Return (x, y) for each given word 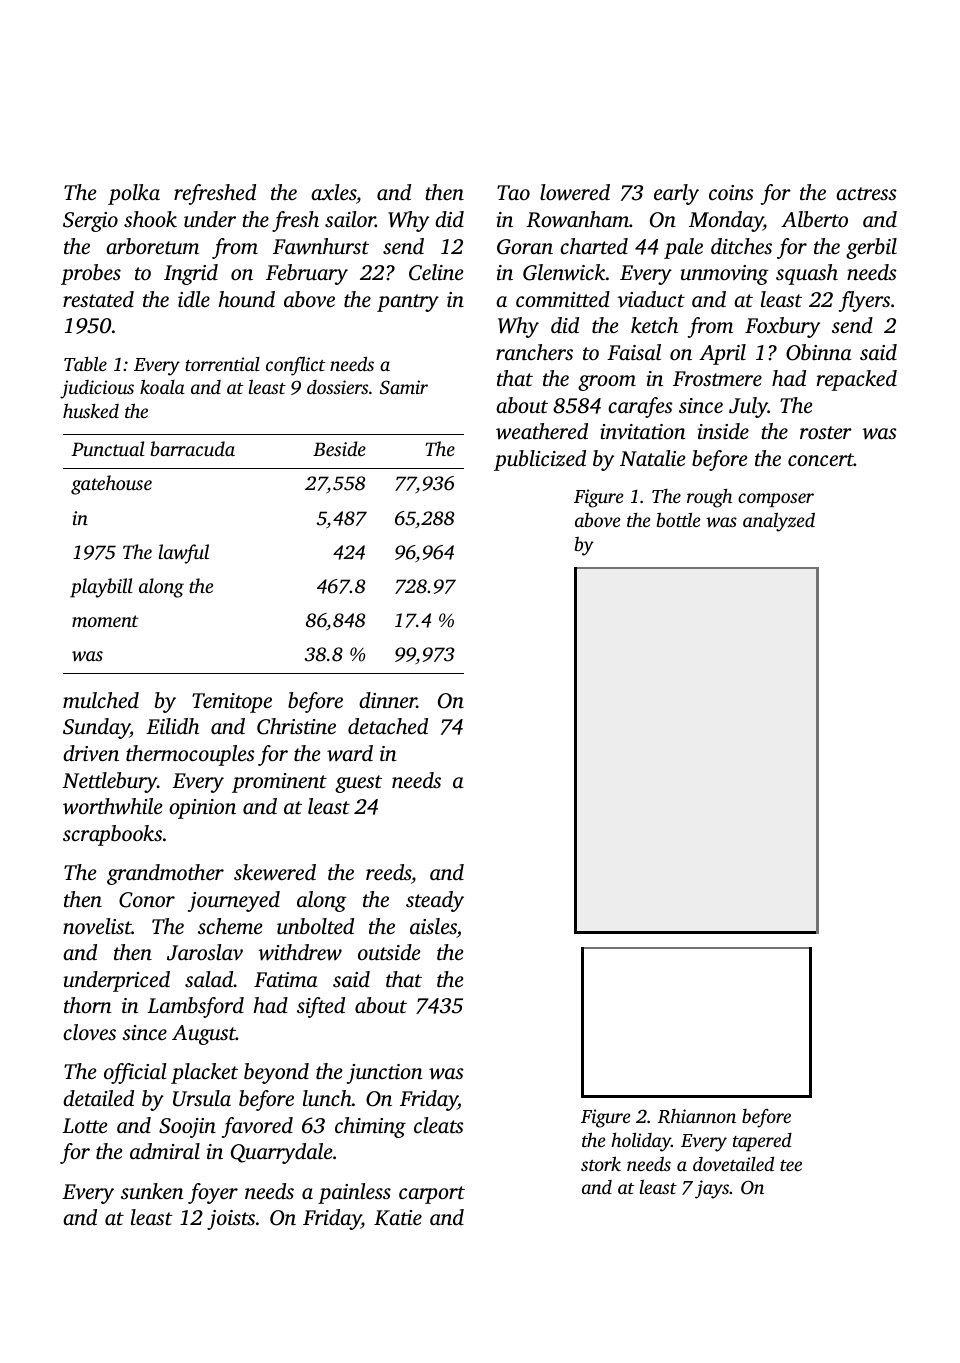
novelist (97, 926)
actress (866, 193)
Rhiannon (697, 1116)
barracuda (193, 448)
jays (712, 1189)
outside (389, 952)
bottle (678, 520)
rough (709, 498)
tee (791, 1165)
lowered (575, 192)
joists (231, 1220)
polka (134, 194)
